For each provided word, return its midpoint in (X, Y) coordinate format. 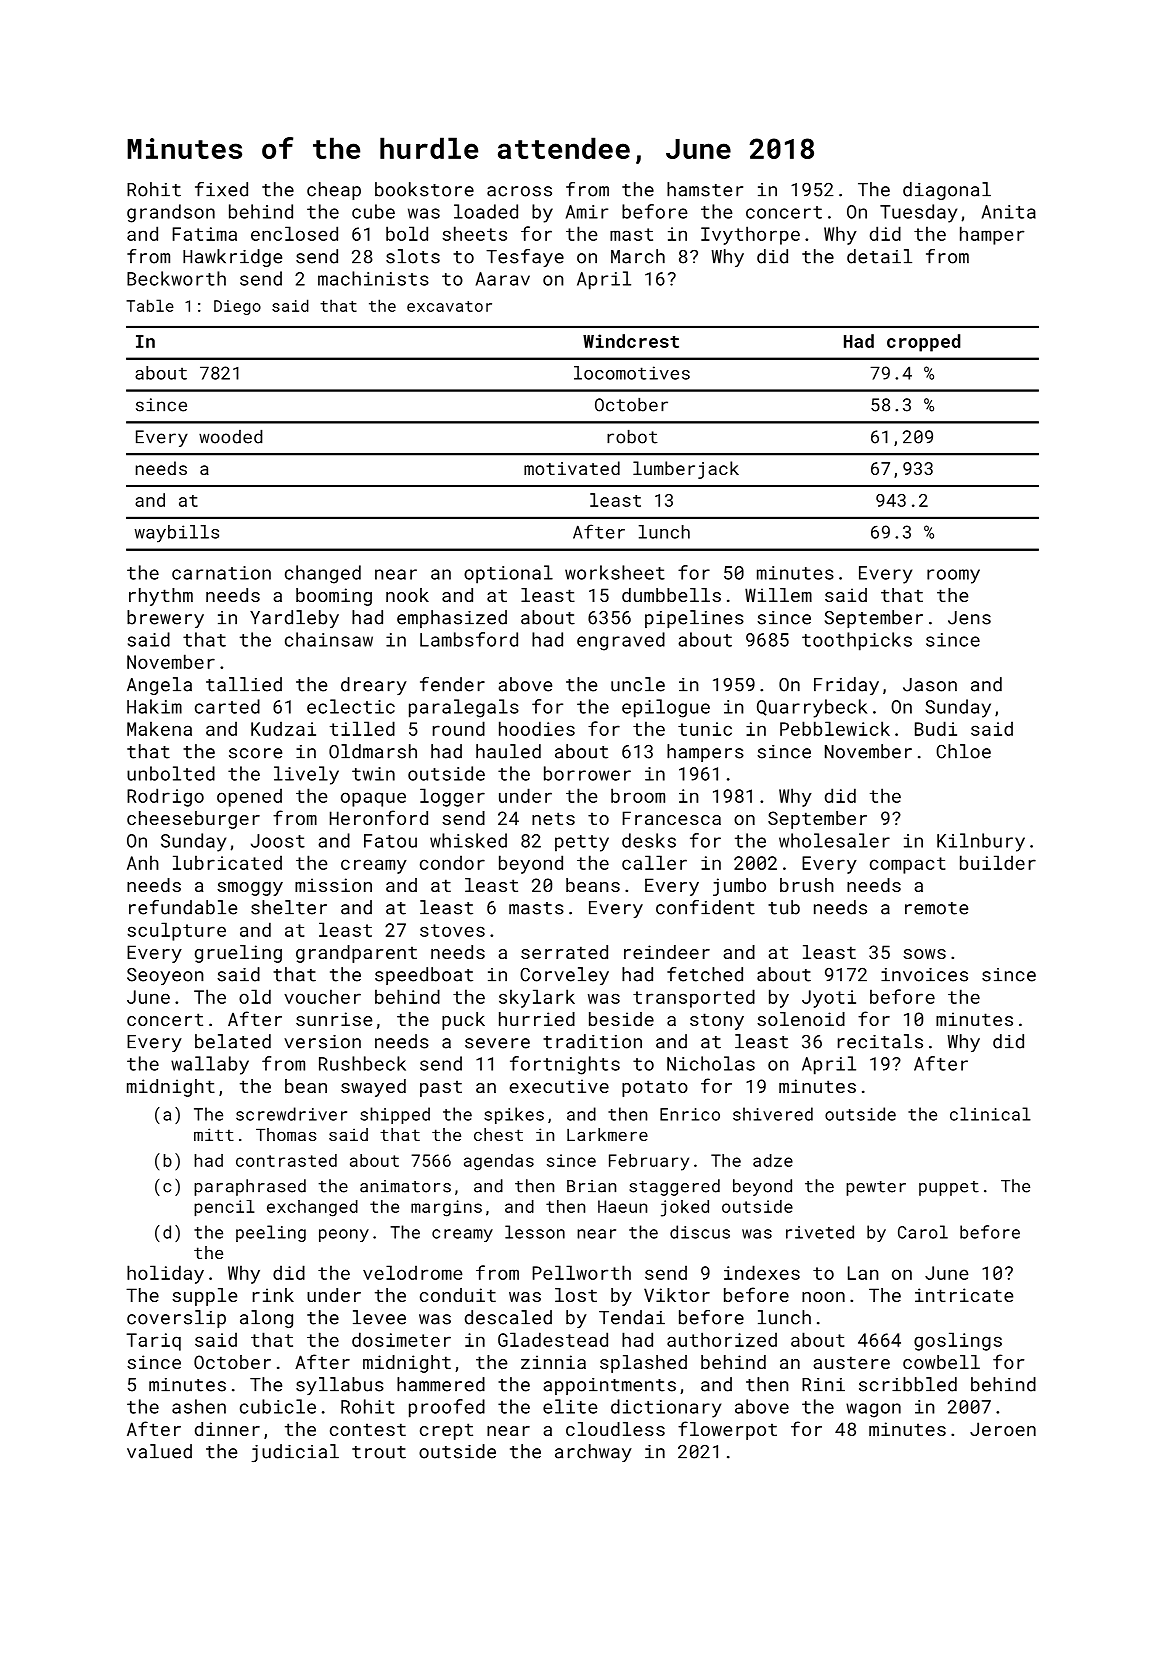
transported (694, 998)
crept (446, 1431)
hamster (705, 189)
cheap (334, 191)
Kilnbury (981, 842)
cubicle (278, 1406)
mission (333, 885)
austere (851, 1362)
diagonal (947, 191)
